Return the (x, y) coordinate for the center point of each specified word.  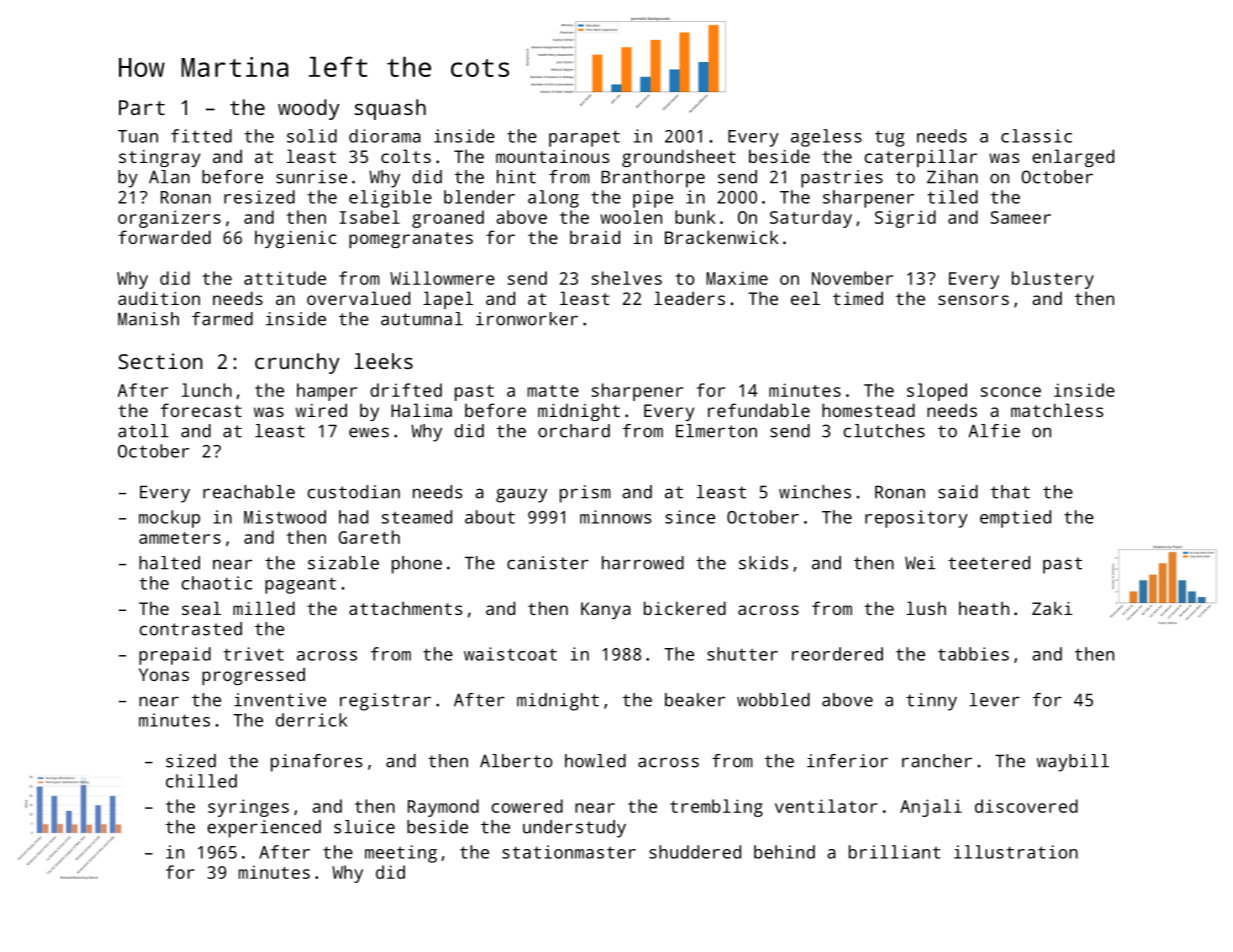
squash (390, 109)
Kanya (606, 610)
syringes (248, 808)
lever (995, 700)
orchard (574, 431)
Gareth (369, 537)
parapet (584, 138)
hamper (327, 392)
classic (1036, 136)
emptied (1015, 519)
